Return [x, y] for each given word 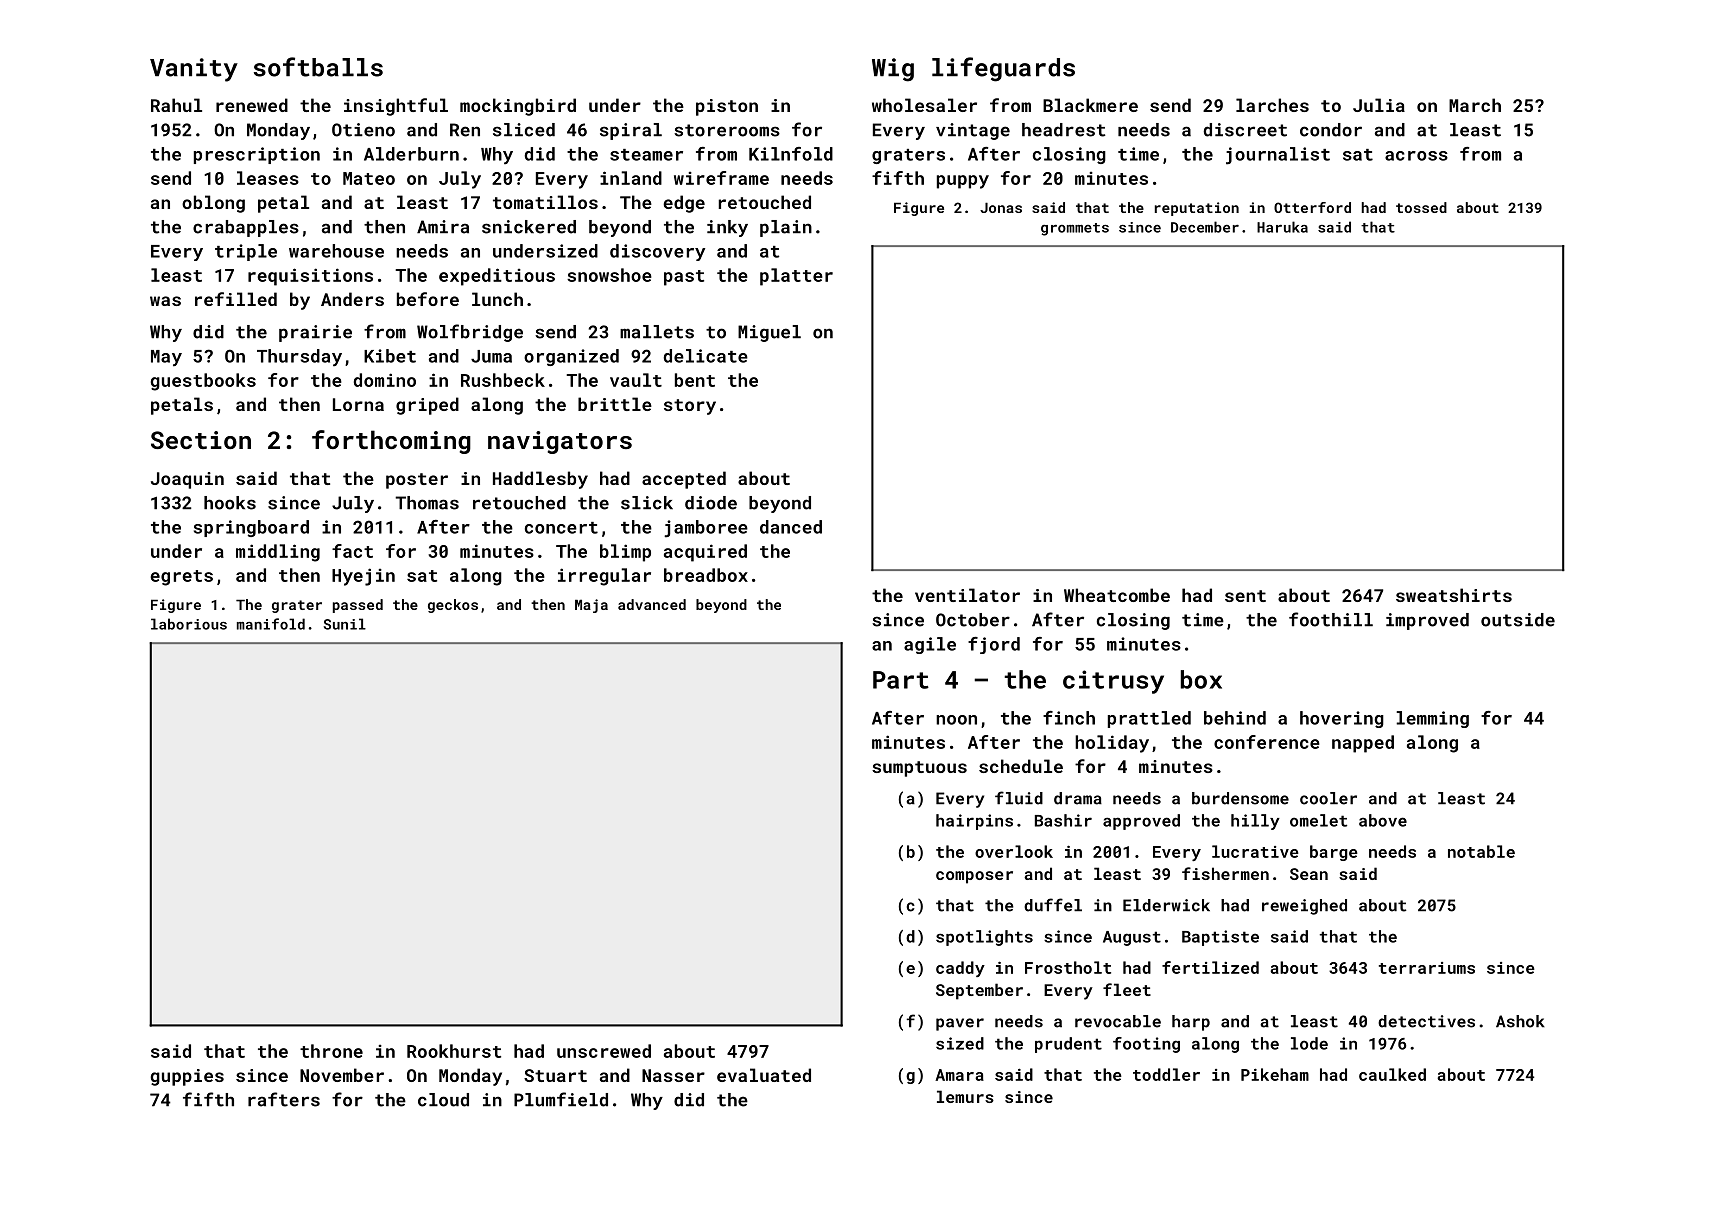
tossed [1421, 207]
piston [727, 107]
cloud [443, 1100]
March [1475, 105]
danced [791, 527]
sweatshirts [1454, 595]
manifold [271, 624]
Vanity [194, 70]
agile [930, 645]
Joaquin [187, 480]
